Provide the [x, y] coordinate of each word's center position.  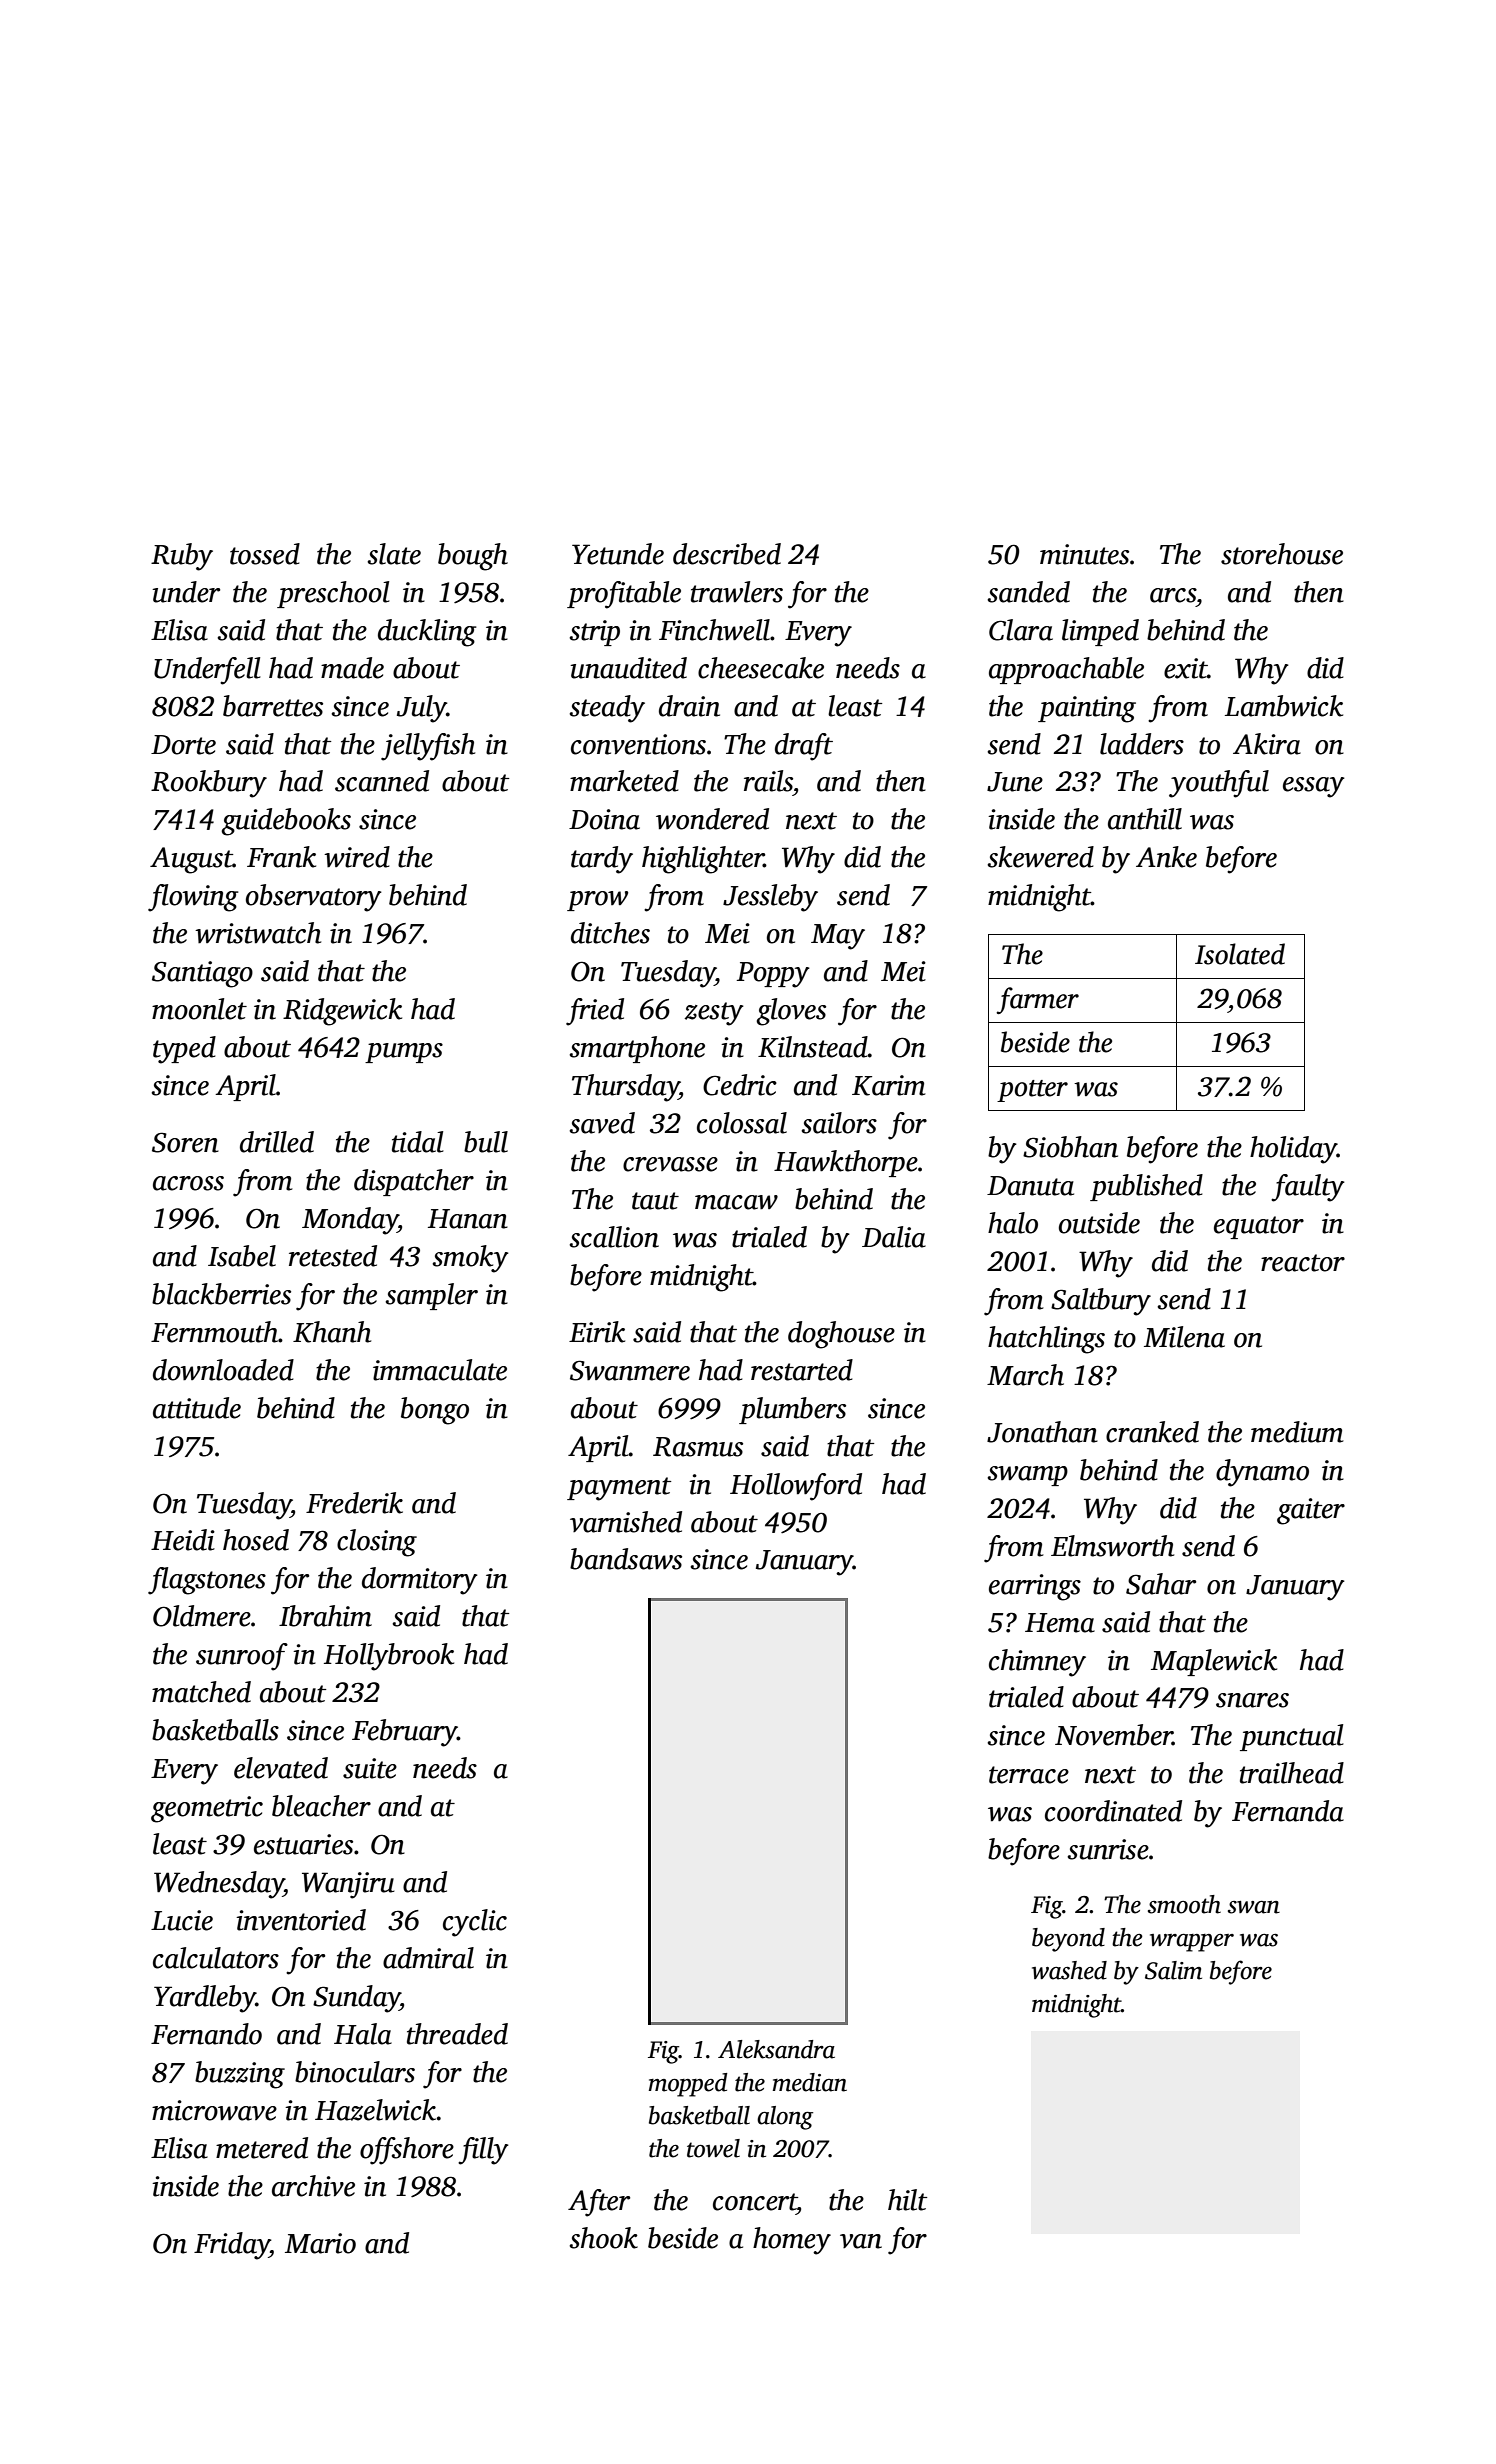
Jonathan [1042, 1432]
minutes [1084, 554]
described [727, 554]
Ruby [182, 557]
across [188, 1183]
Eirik [597, 1332]
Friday [232, 2246]
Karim [889, 1085]
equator [1259, 1227]
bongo [435, 1411]
